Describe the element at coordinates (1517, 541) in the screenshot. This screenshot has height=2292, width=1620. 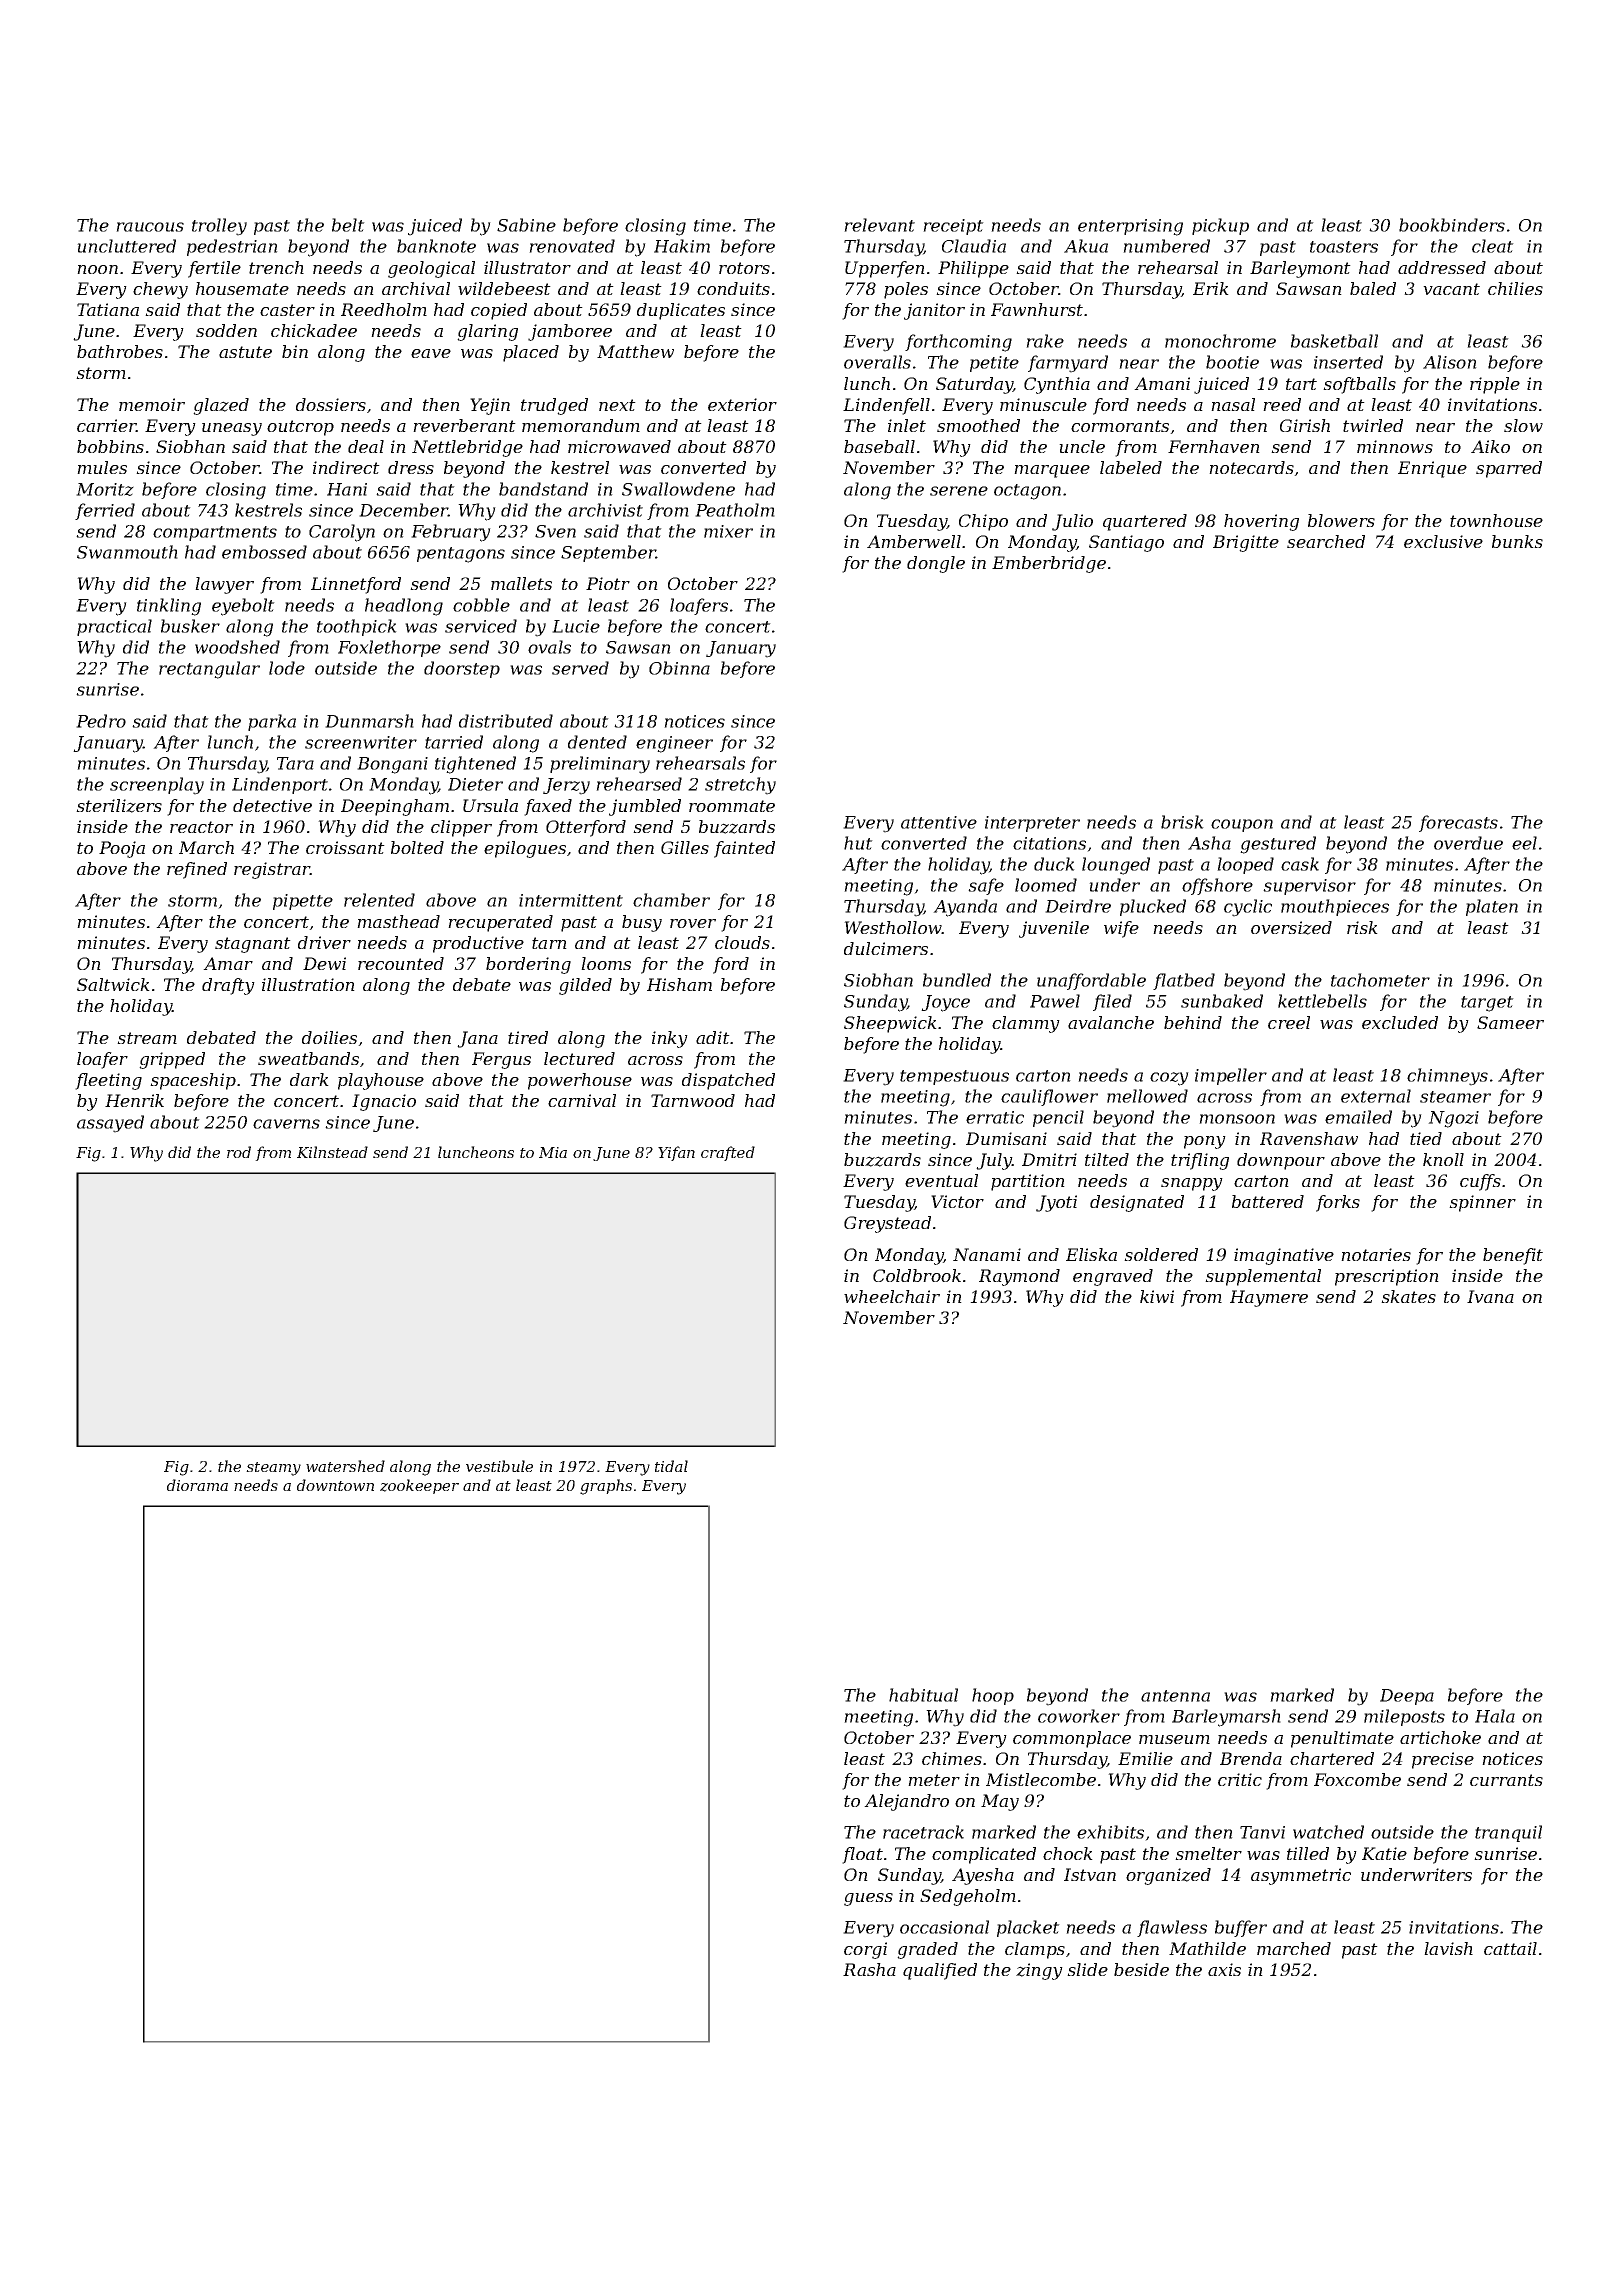
I see `bunks` at that location.
